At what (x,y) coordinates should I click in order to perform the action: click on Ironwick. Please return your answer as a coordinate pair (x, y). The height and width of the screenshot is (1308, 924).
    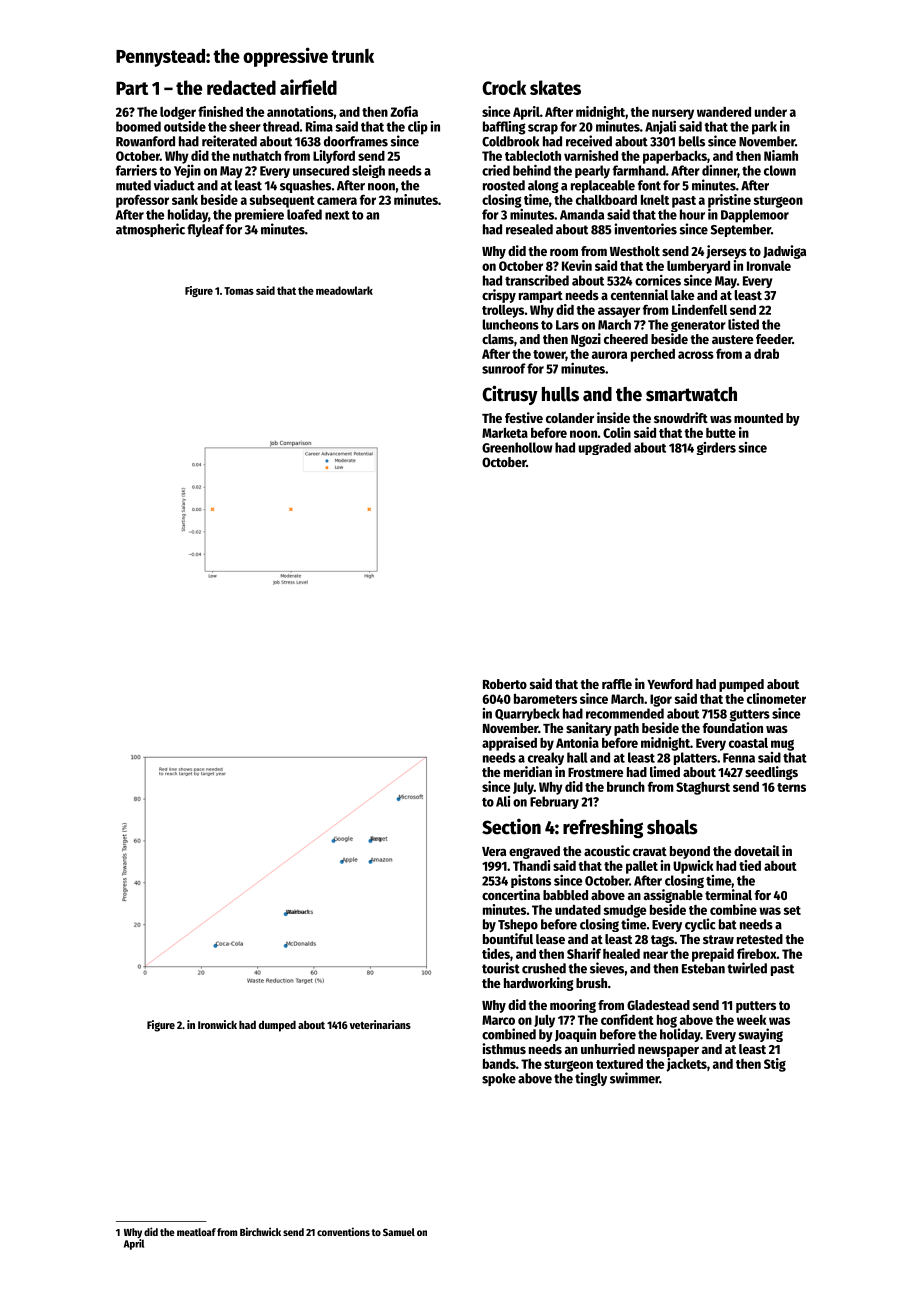
    Looking at the image, I should click on (217, 1024).
